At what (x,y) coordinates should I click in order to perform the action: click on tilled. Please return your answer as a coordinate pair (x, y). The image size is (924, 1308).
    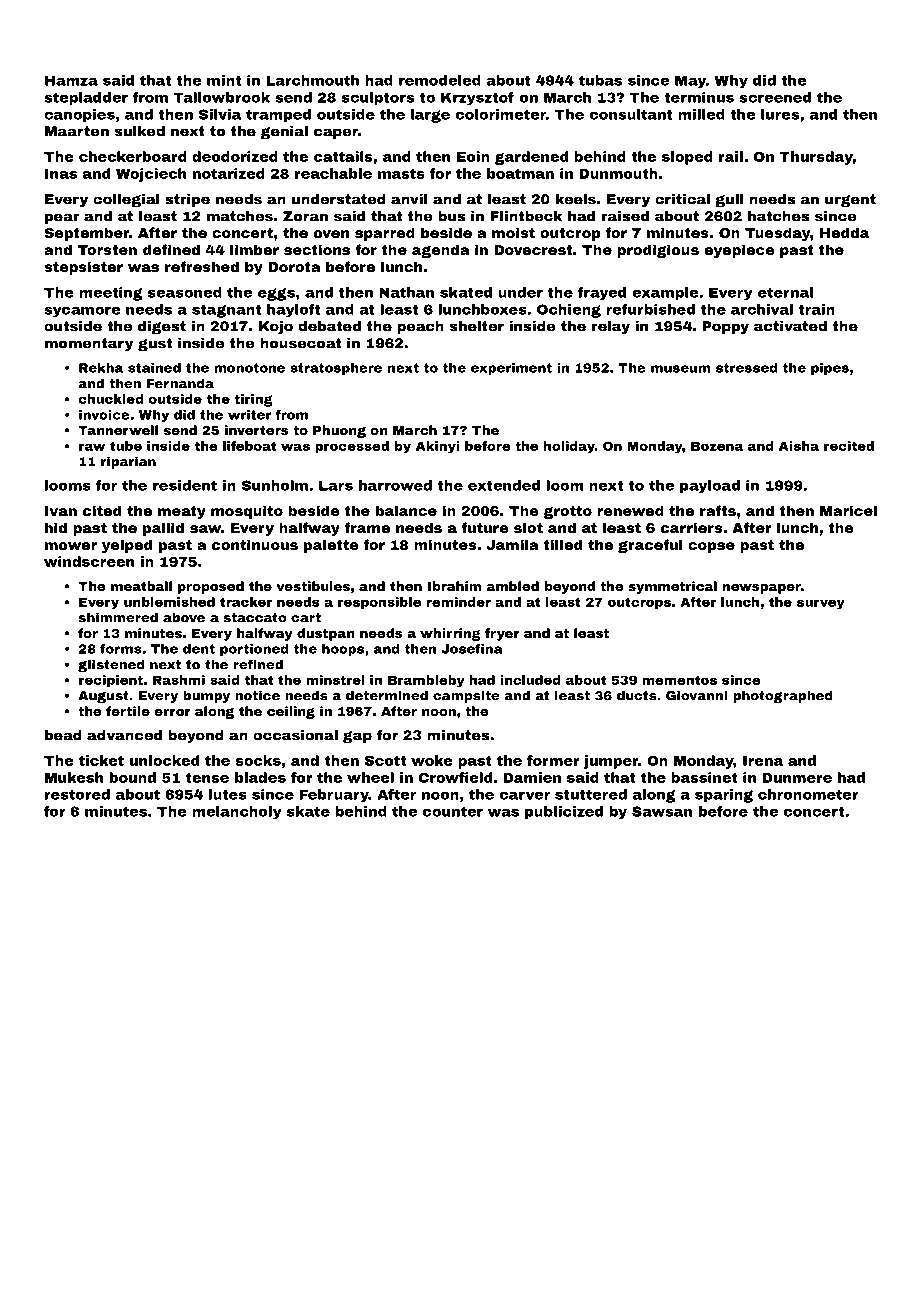
    Looking at the image, I should click on (563, 544).
